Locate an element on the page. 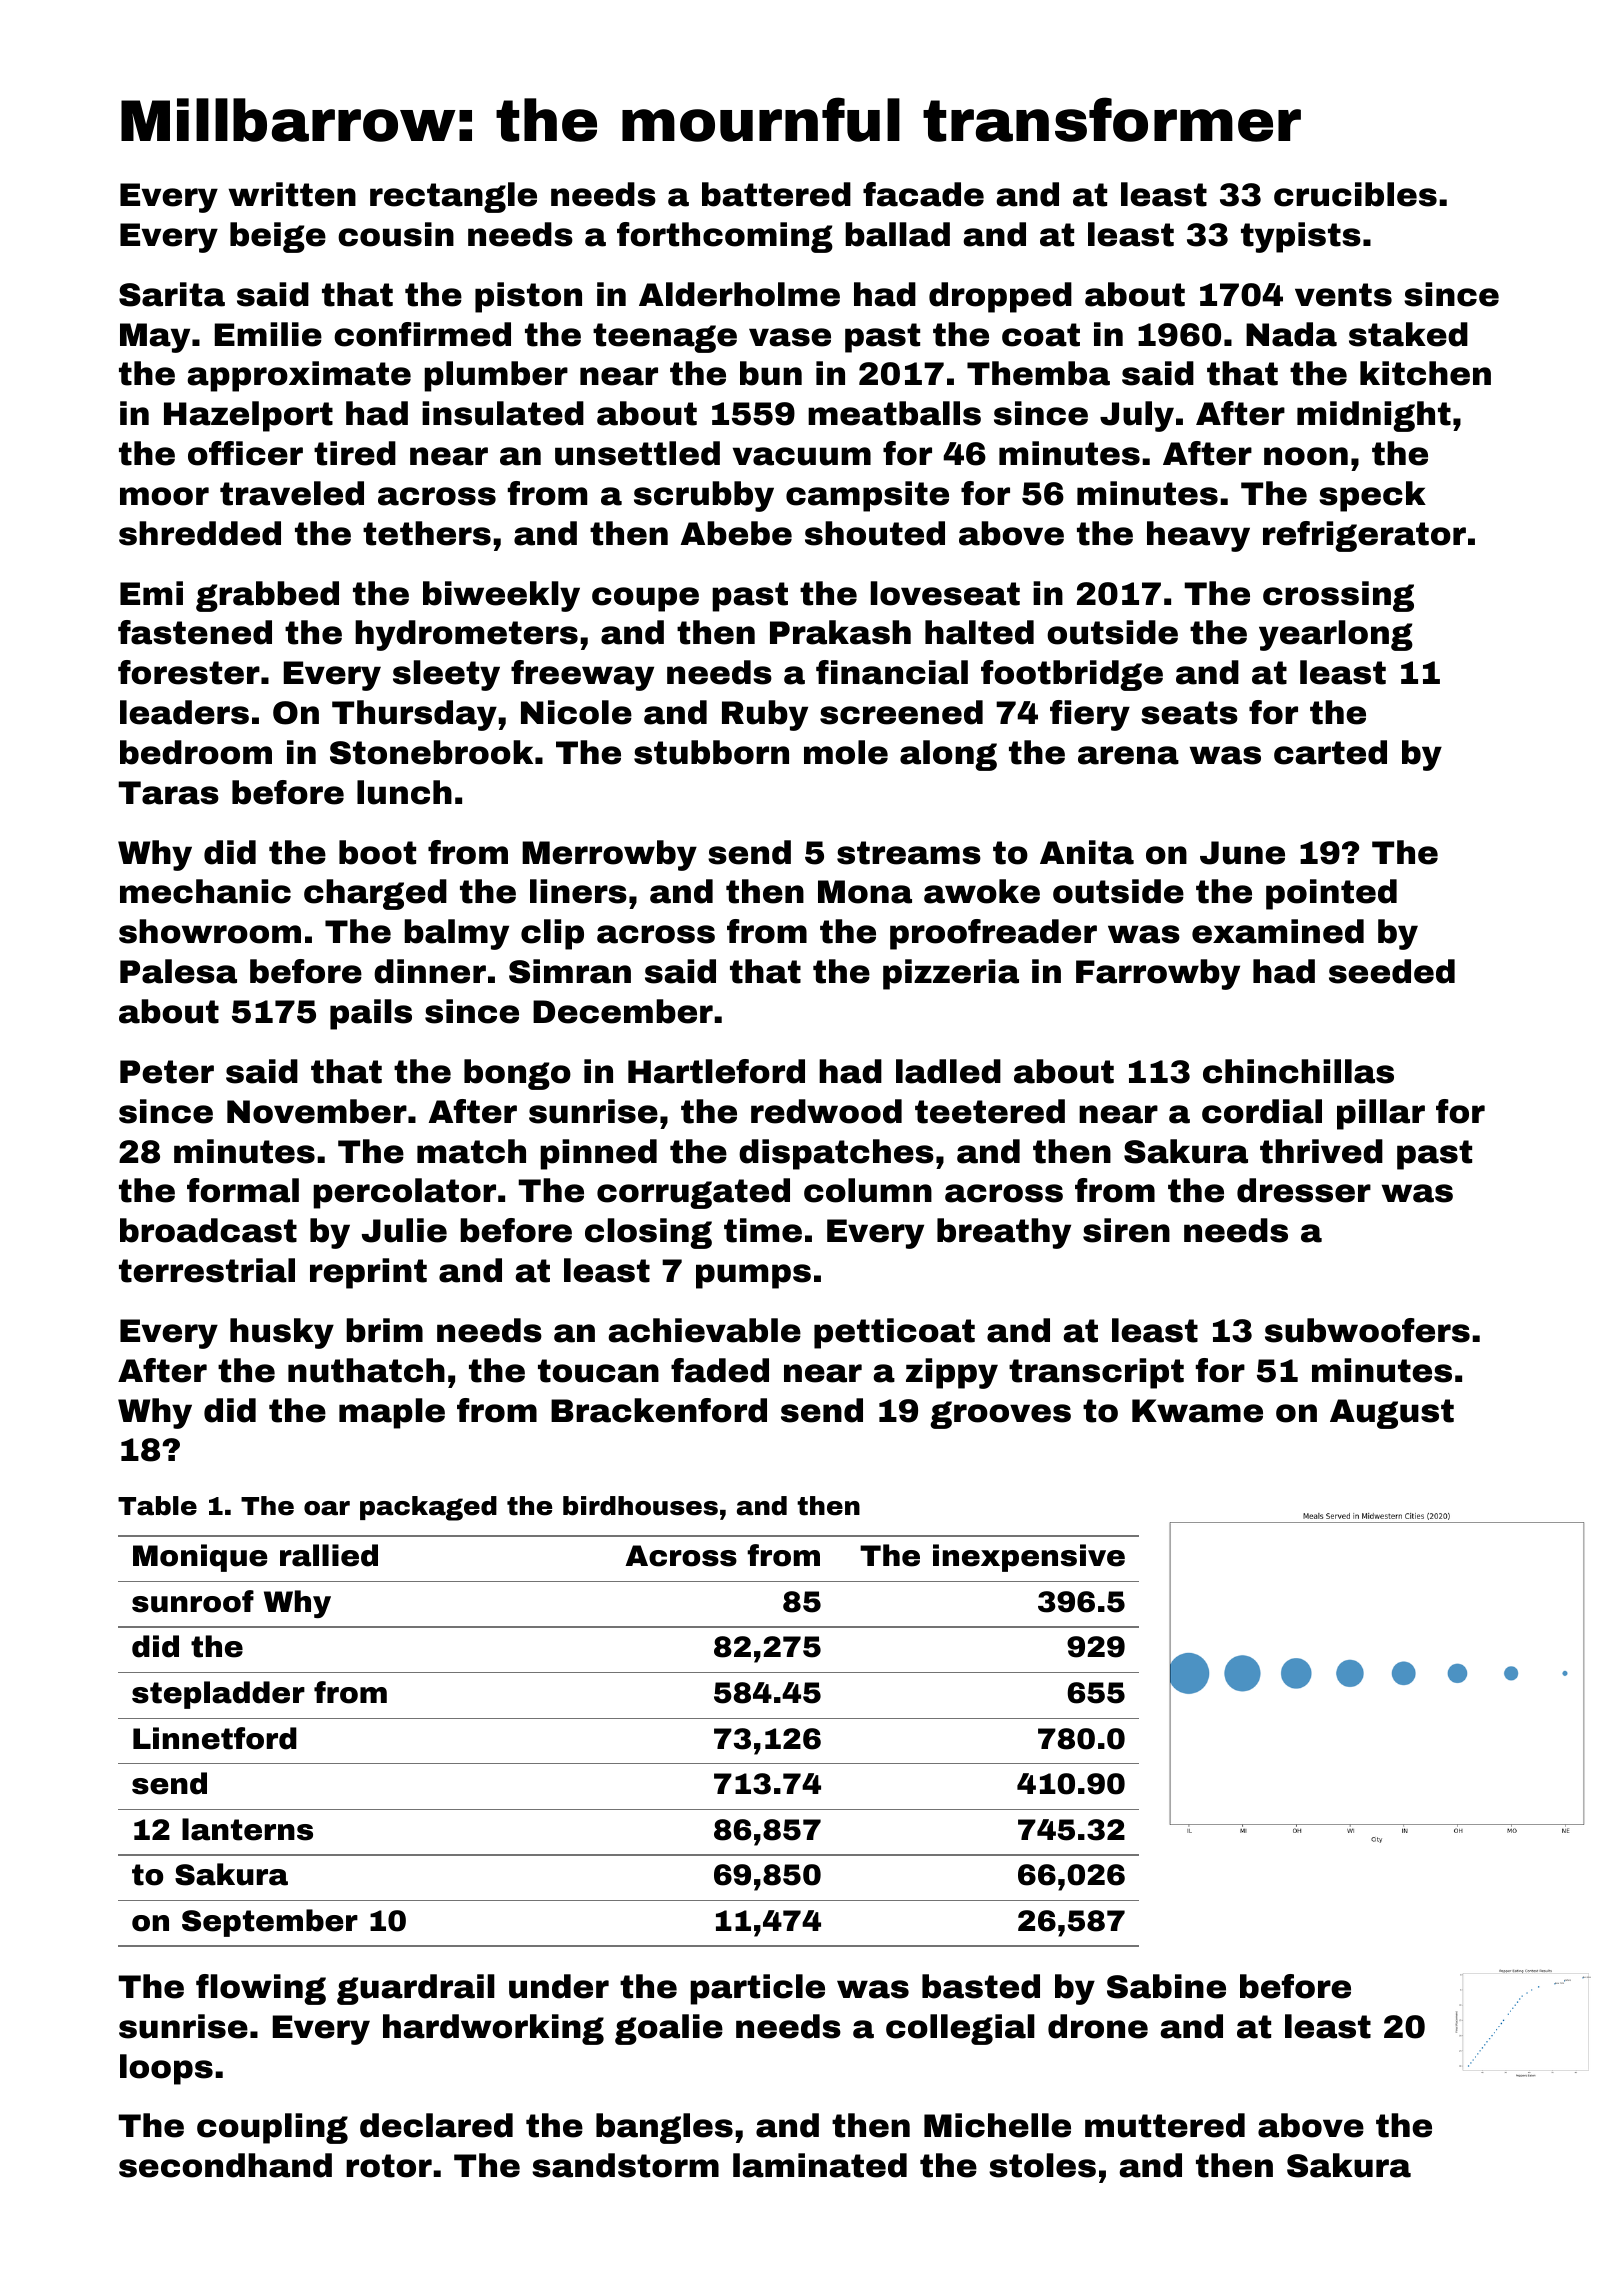 This document has height=2292, width=1620. flowing is located at coordinates (261, 1989).
